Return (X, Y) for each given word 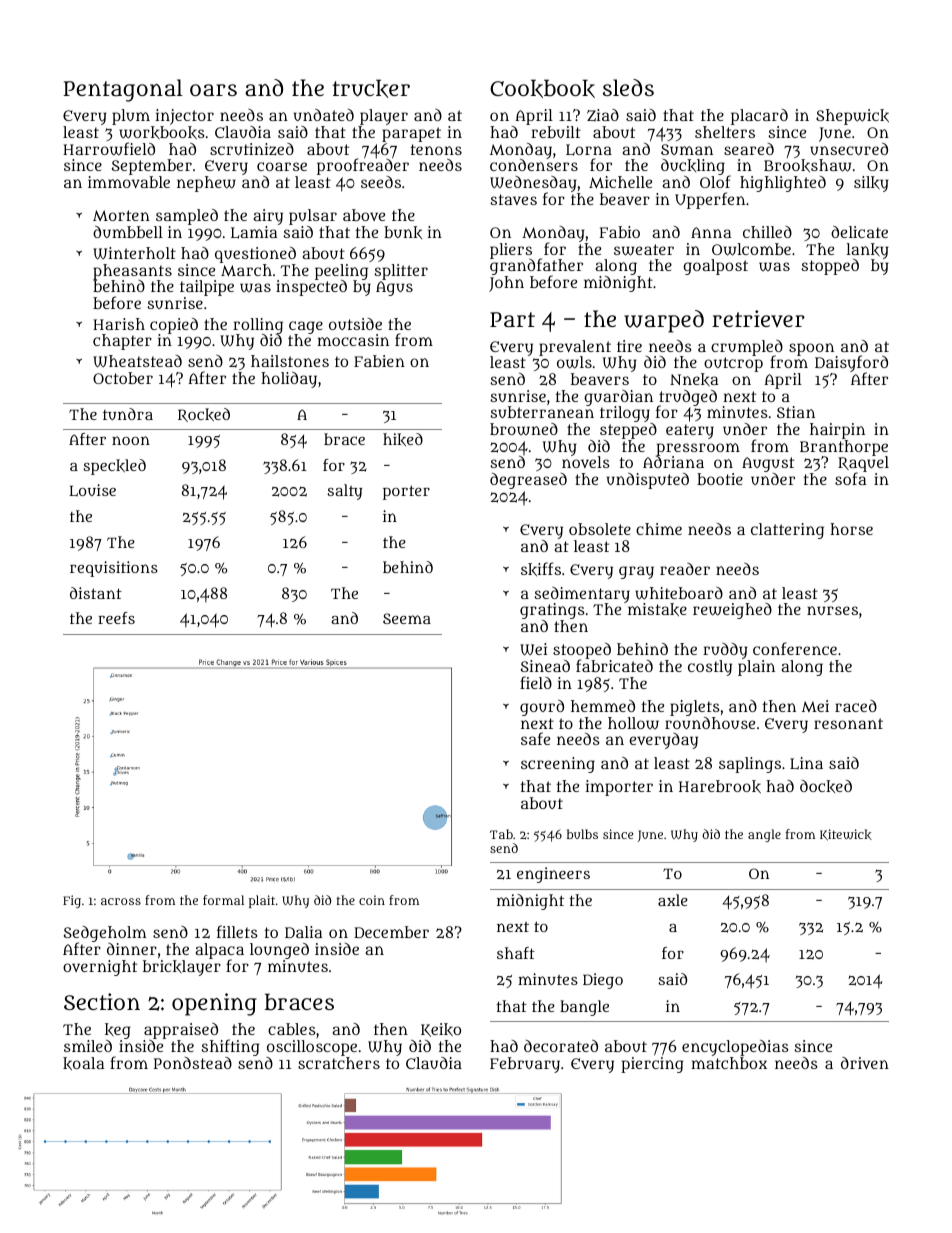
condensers (534, 165)
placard (759, 117)
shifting (230, 1047)
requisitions (114, 569)
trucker (371, 88)
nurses (832, 610)
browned (524, 429)
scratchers (339, 1063)
